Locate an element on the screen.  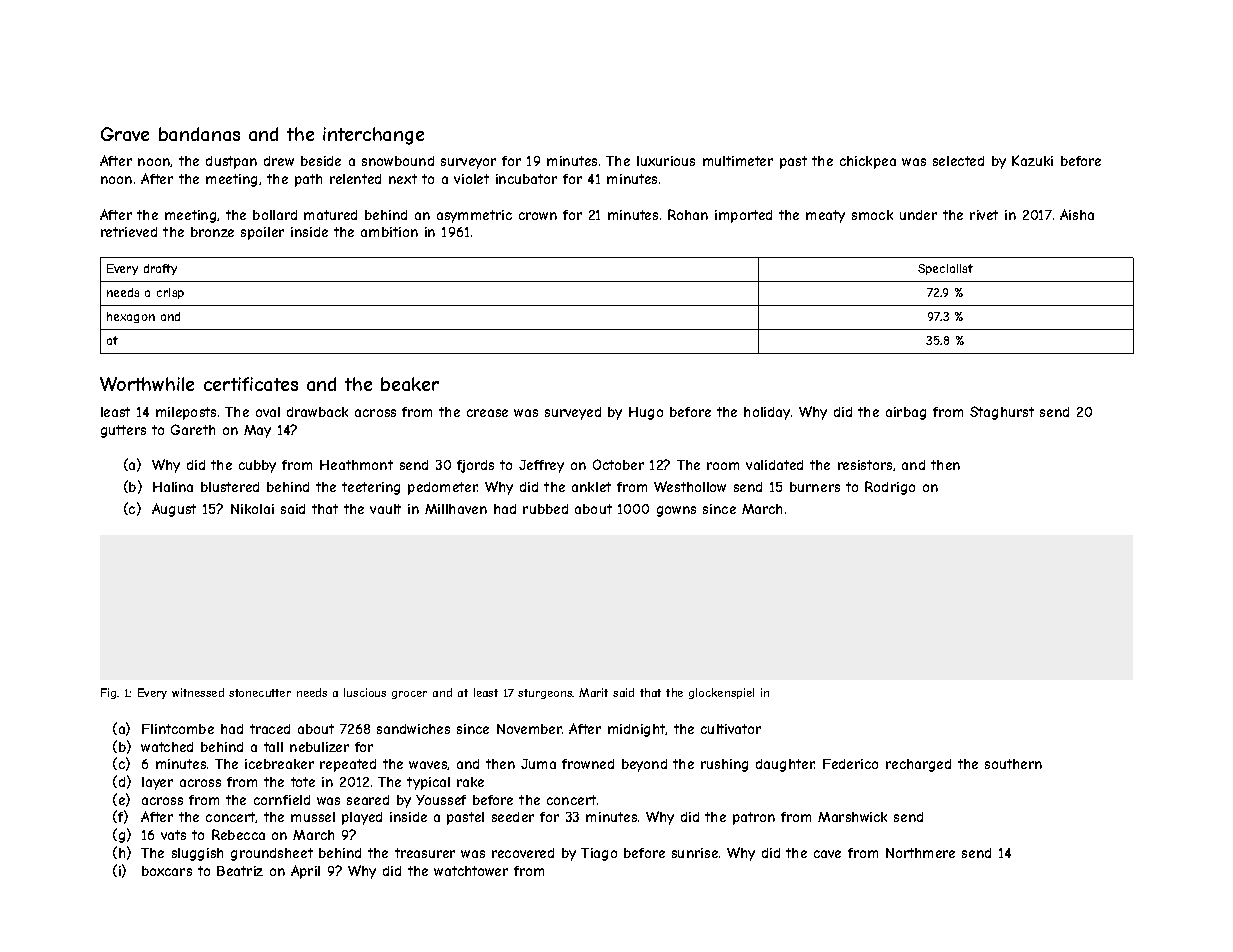
Hugo is located at coordinates (646, 413).
